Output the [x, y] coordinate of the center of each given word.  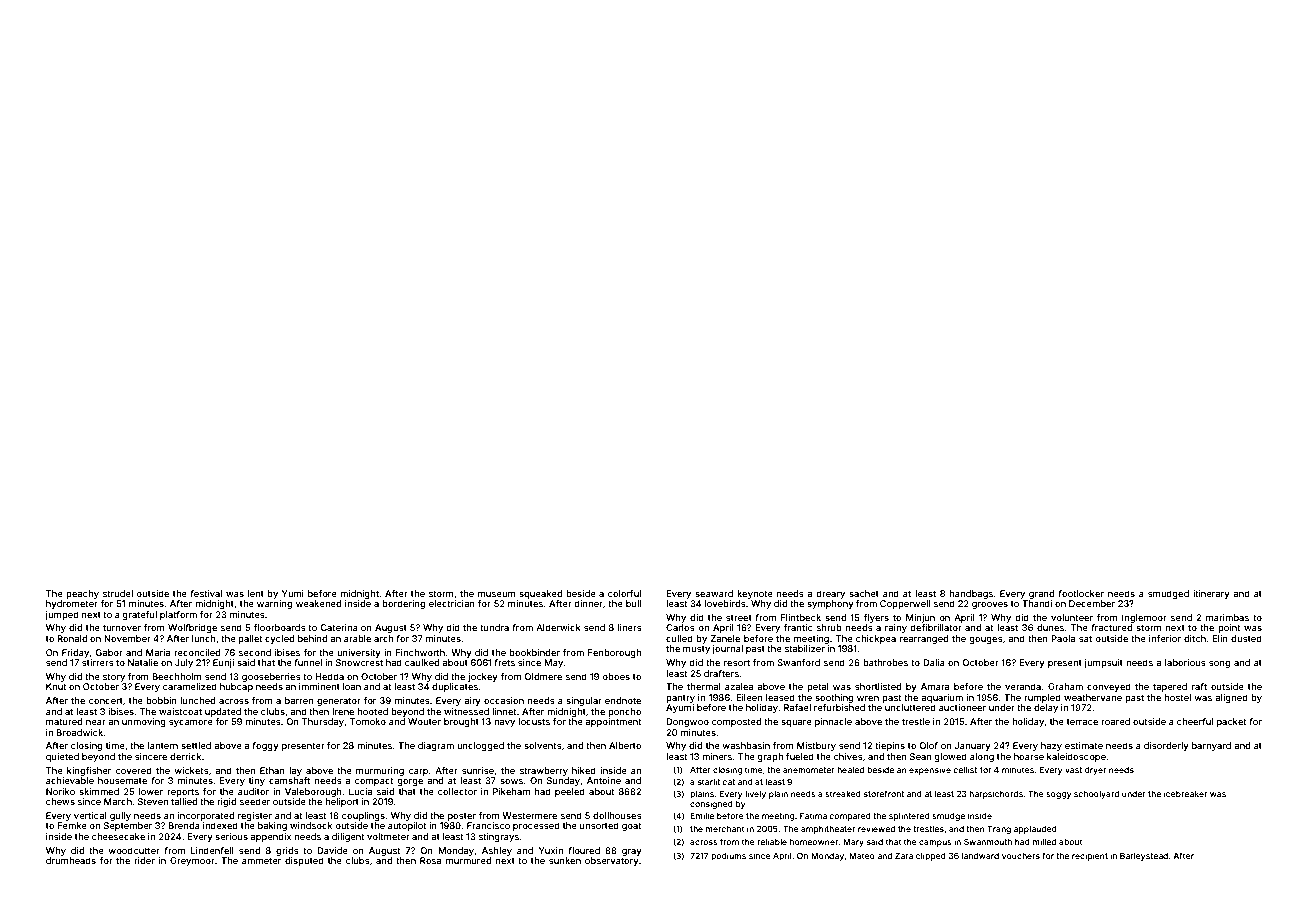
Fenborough [614, 653]
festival [206, 593]
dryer [1095, 771]
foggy [265, 746]
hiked [584, 770]
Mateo [862, 855]
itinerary [1211, 594]
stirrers [98, 662]
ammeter [261, 861]
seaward [714, 593]
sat [1085, 639]
